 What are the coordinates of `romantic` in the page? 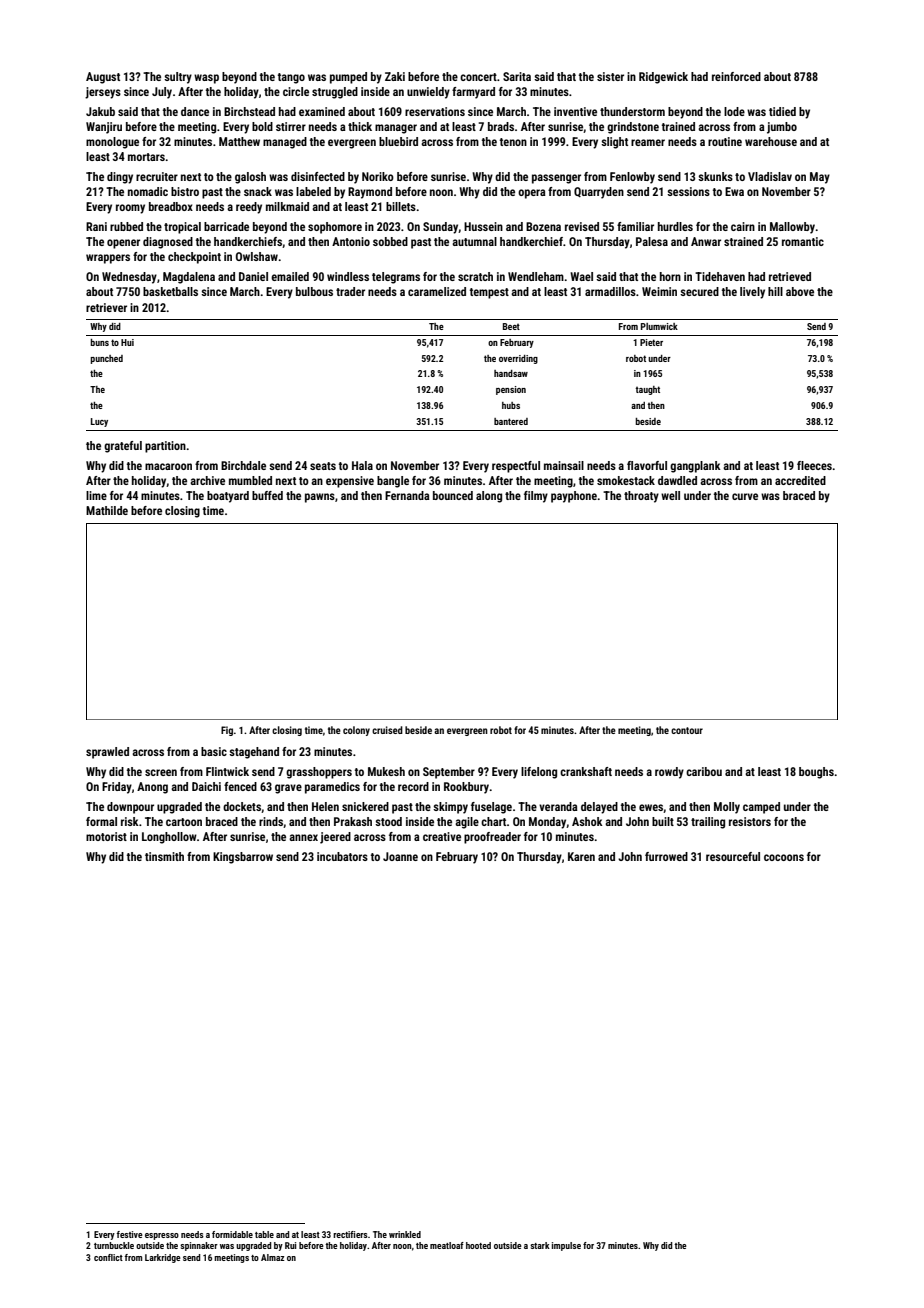 It's located at (803, 241).
